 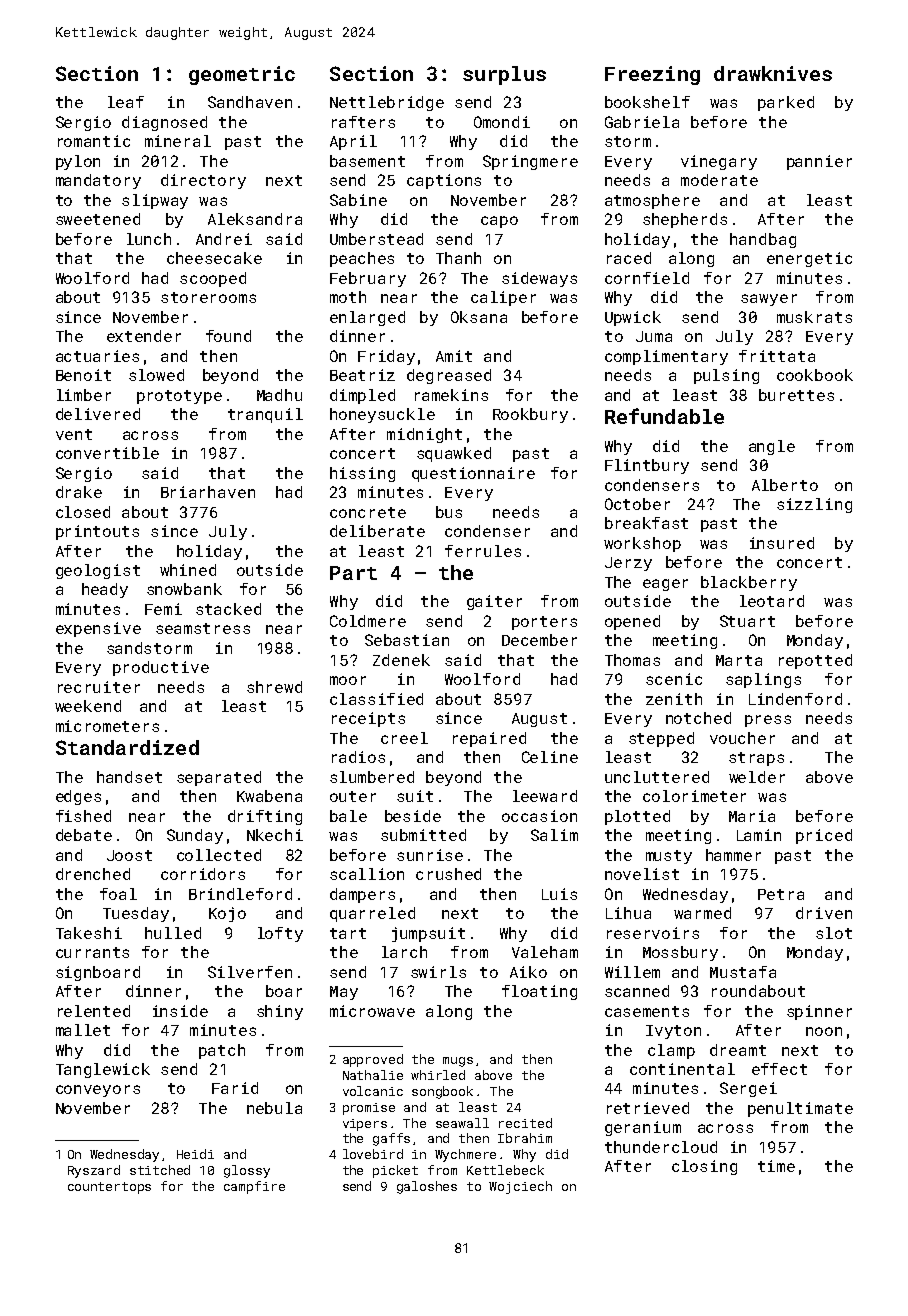 I want to click on dampers, so click(x=362, y=895).
